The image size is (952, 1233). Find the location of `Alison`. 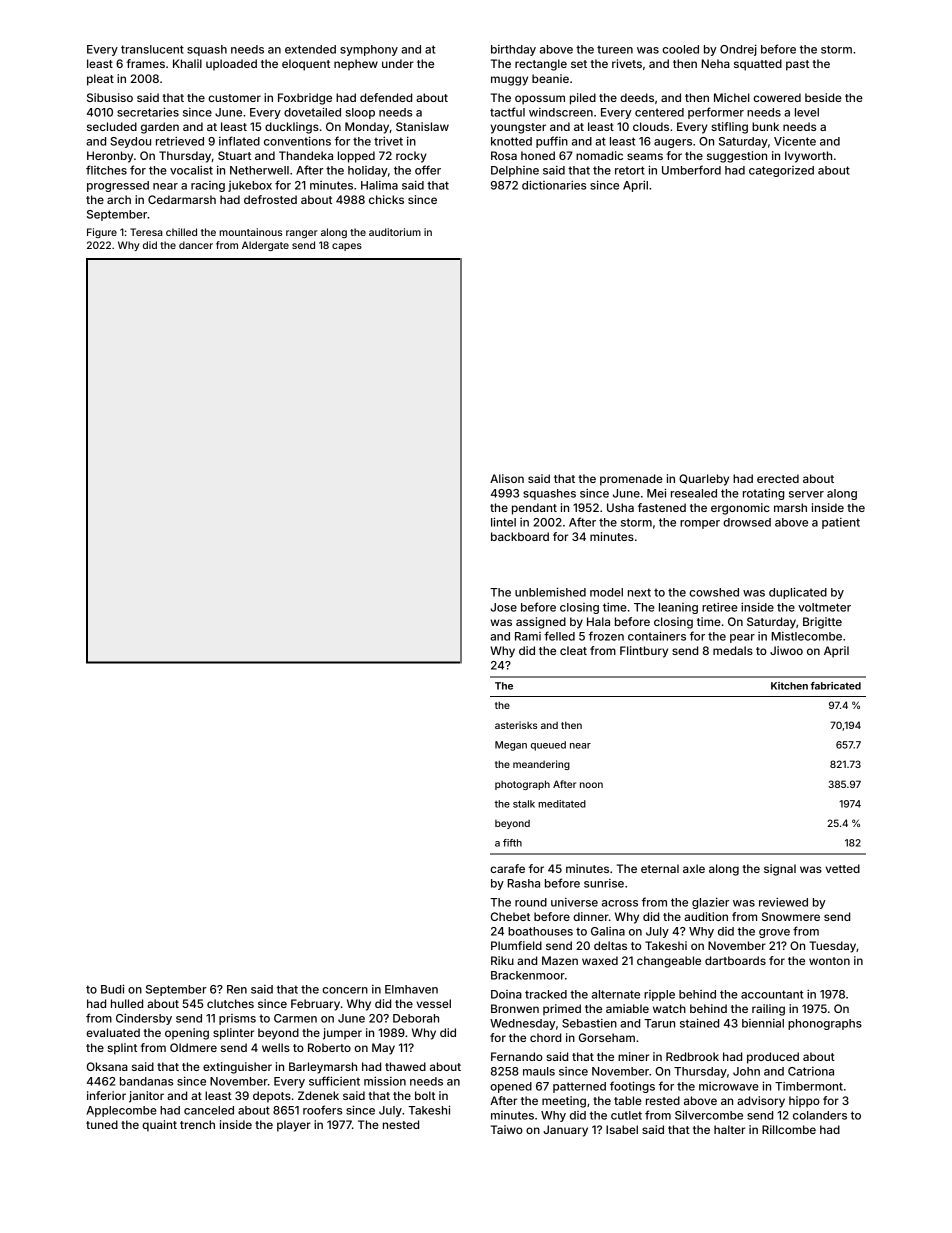

Alison is located at coordinates (507, 478).
